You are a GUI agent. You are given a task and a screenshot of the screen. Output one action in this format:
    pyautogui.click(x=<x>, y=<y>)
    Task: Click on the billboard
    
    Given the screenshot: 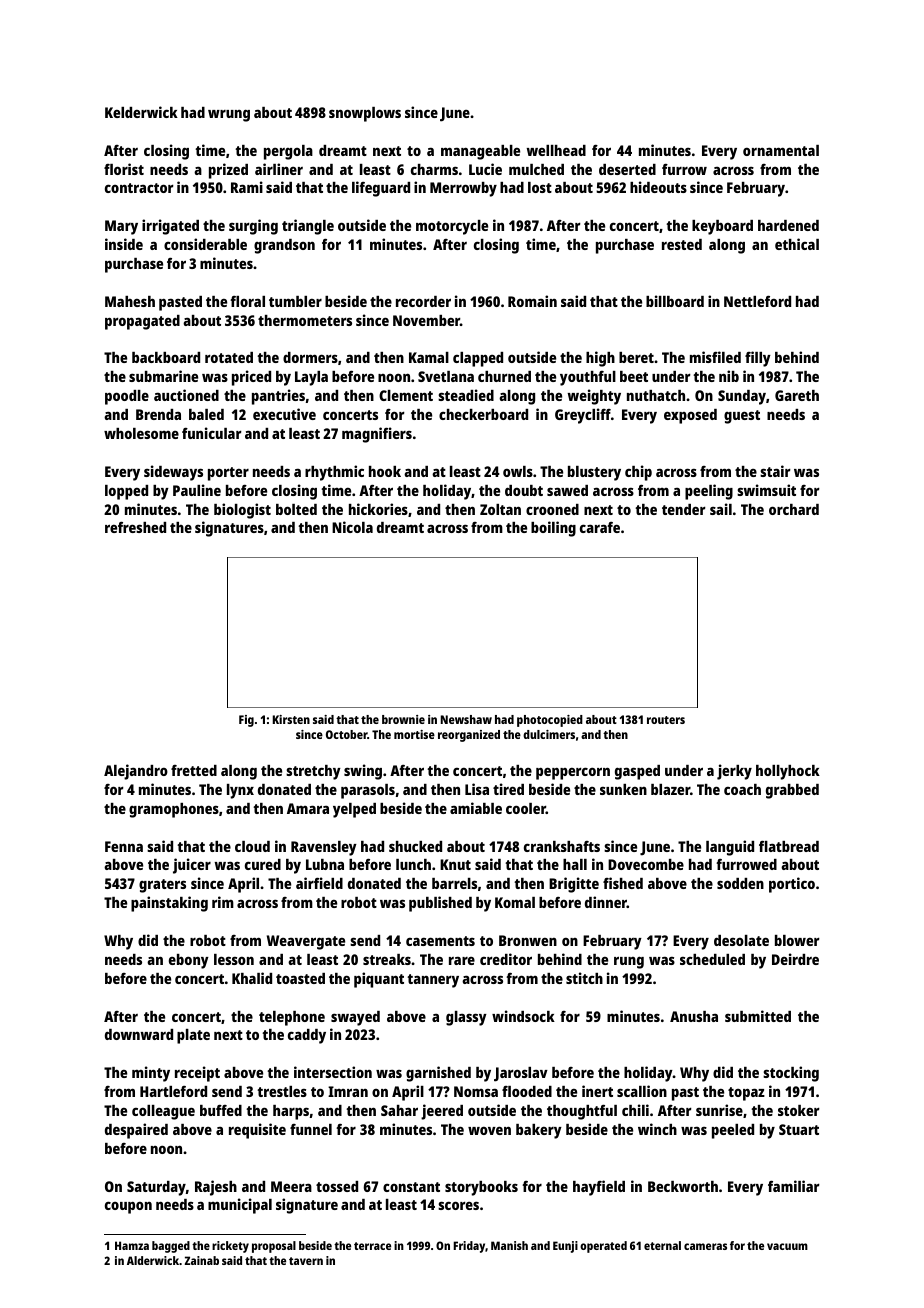 What is the action you would take?
    pyautogui.click(x=675, y=301)
